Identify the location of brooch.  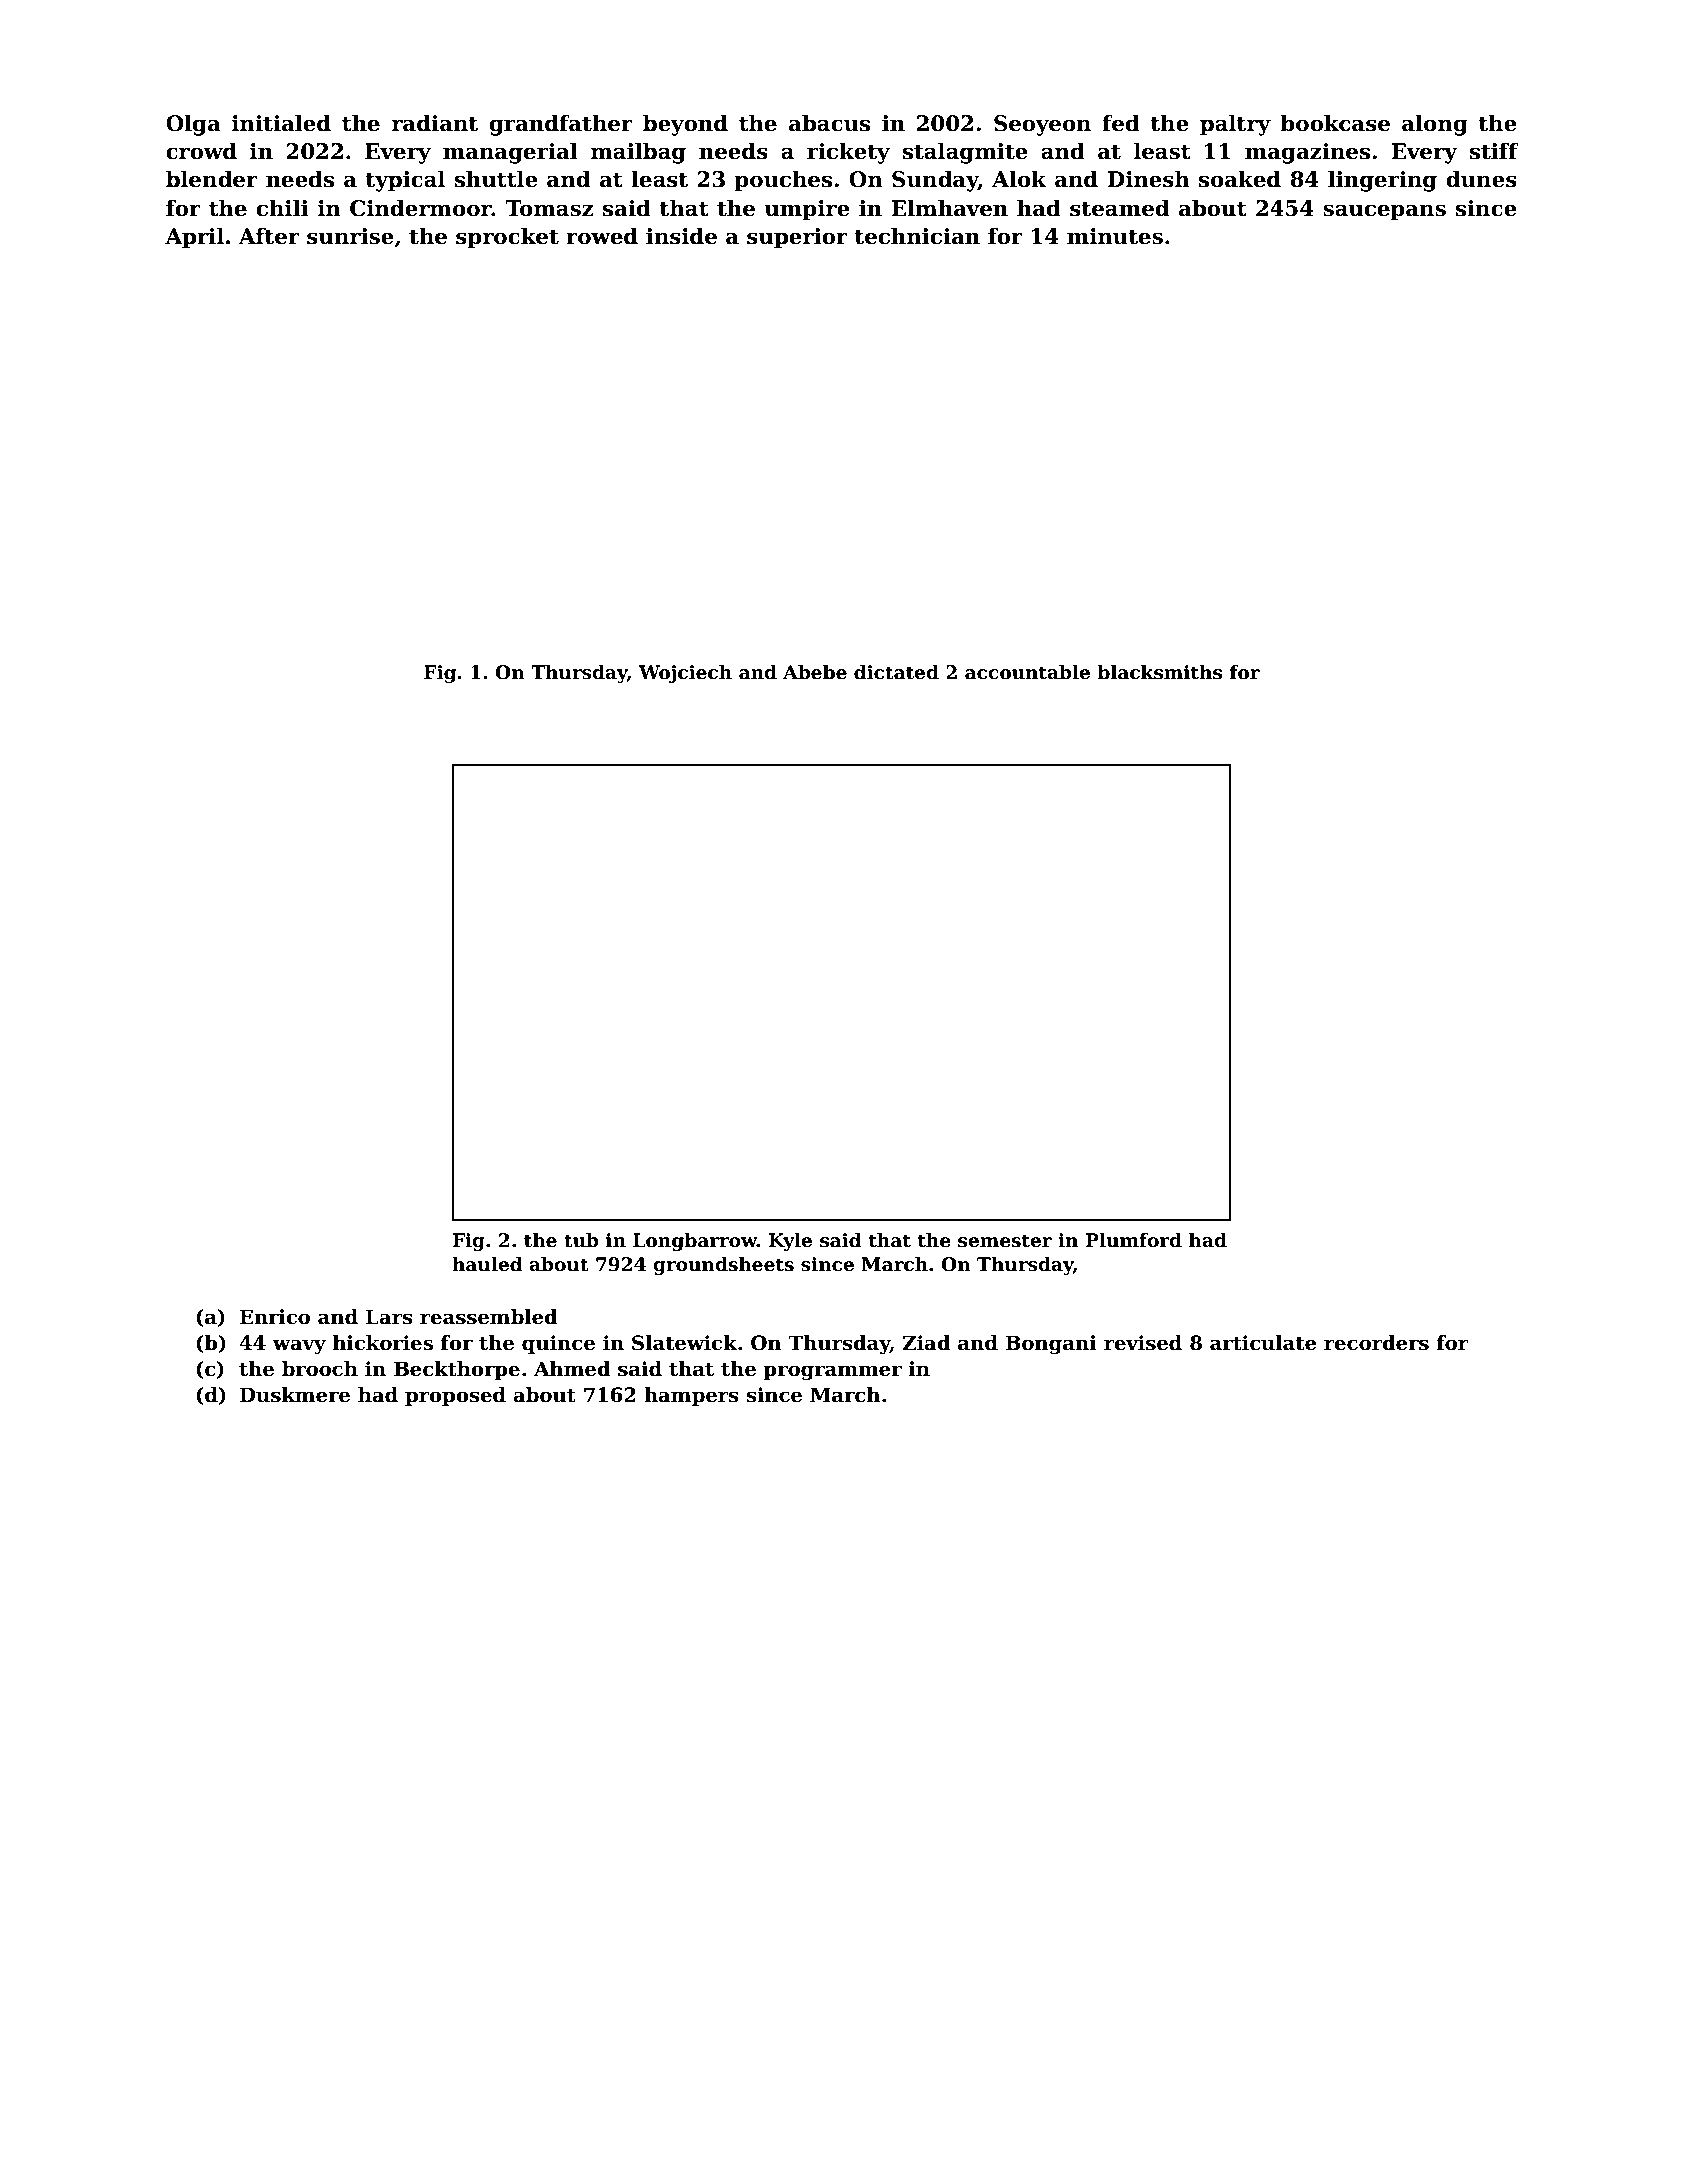
(320, 1369).
